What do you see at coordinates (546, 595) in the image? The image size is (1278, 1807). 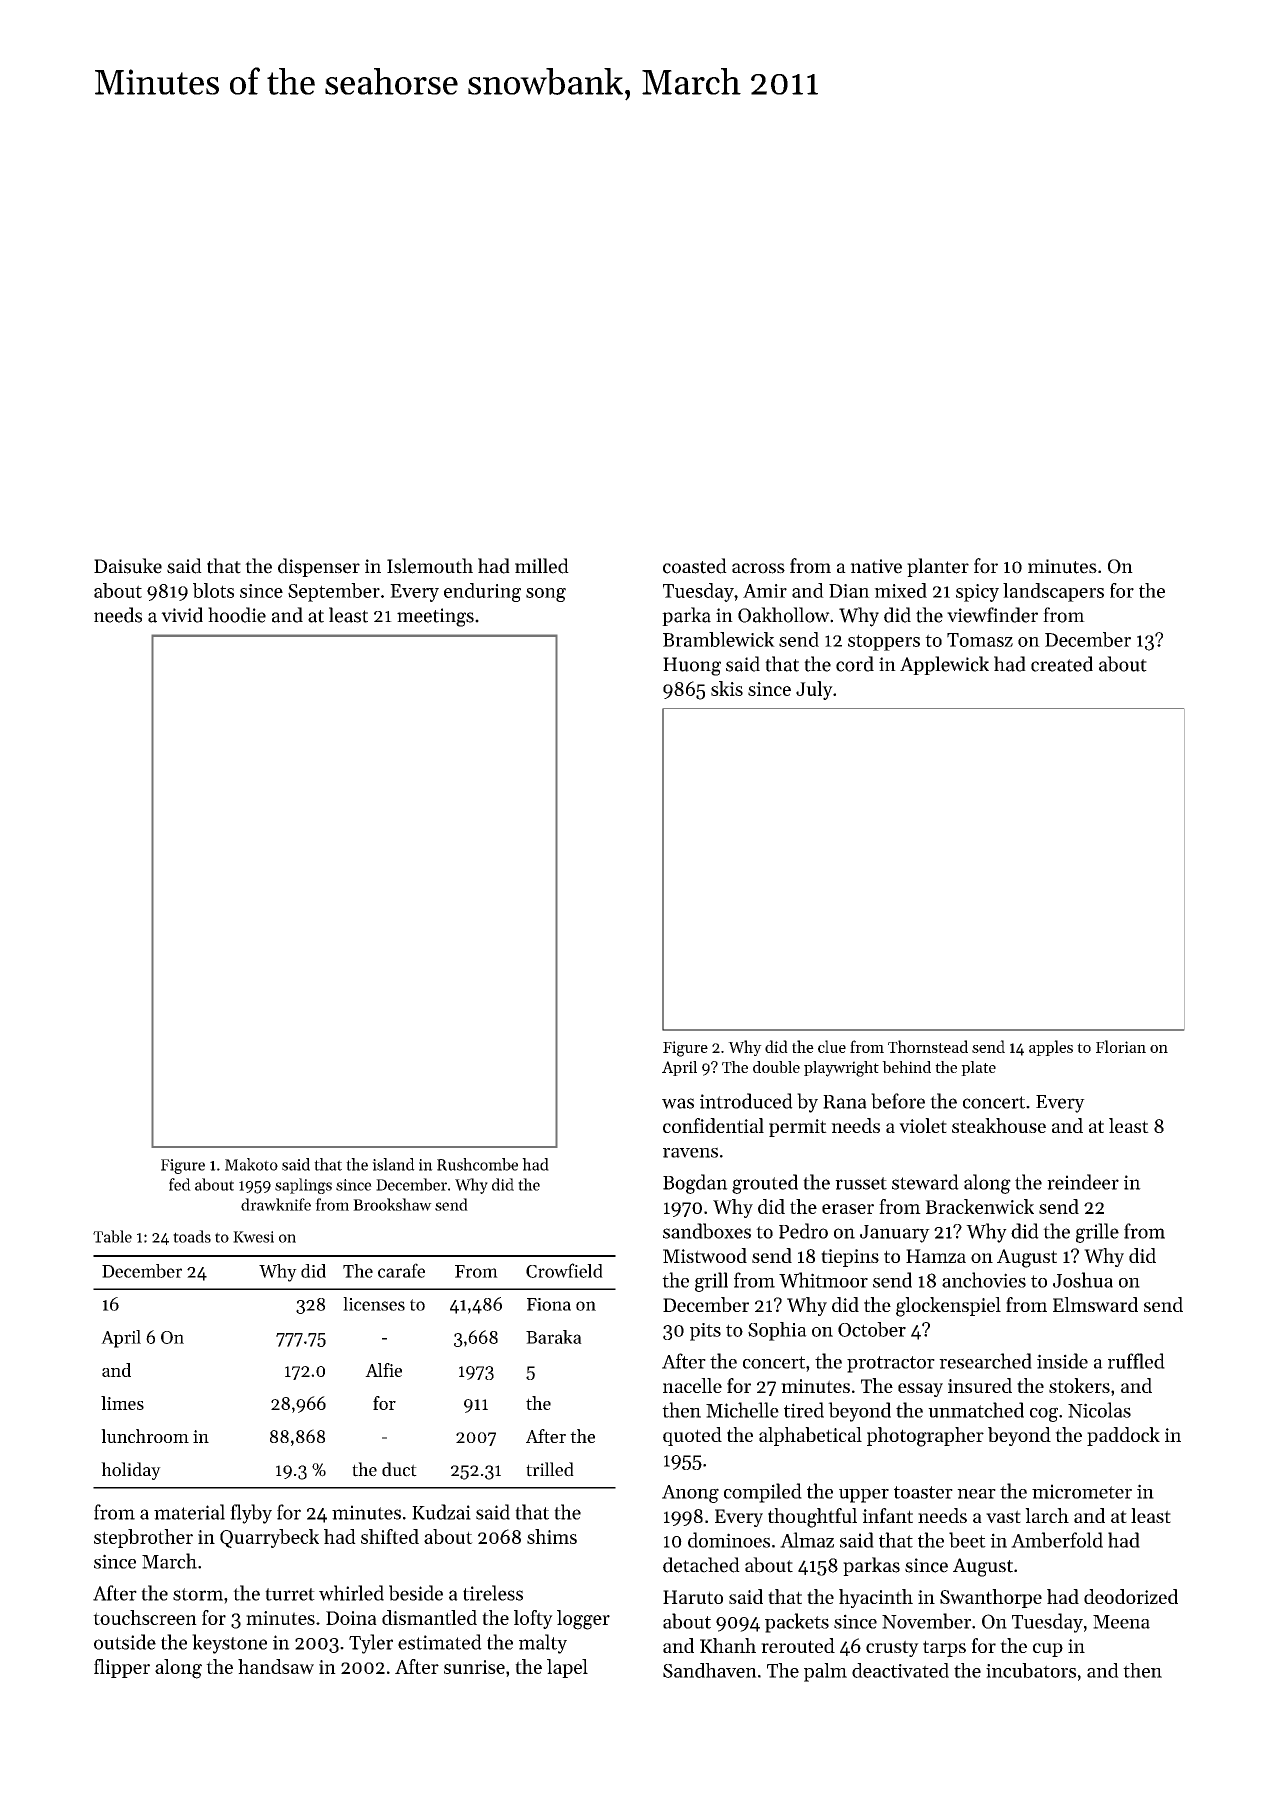 I see `song` at bounding box center [546, 595].
